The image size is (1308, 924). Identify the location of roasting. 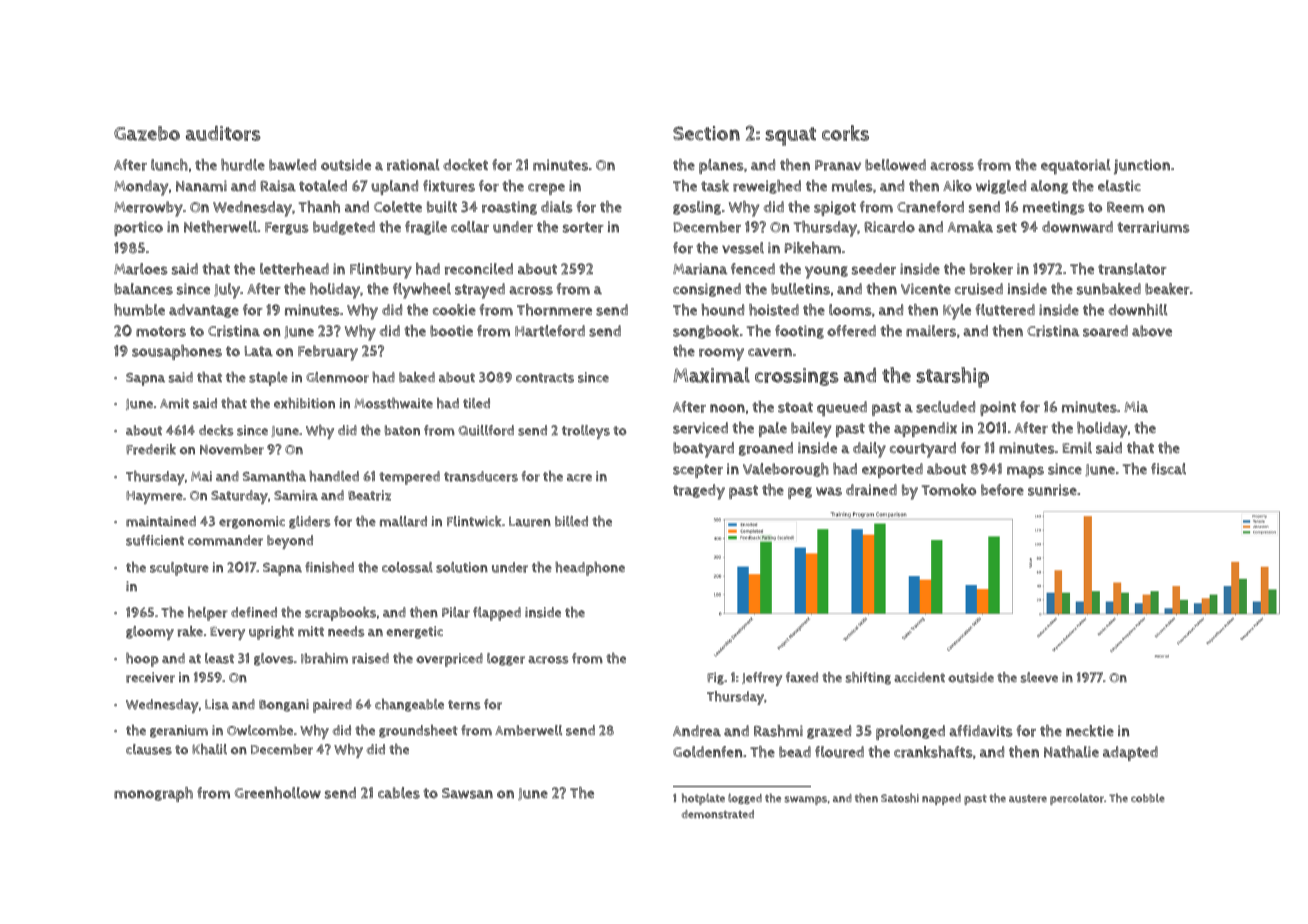
(509, 208).
